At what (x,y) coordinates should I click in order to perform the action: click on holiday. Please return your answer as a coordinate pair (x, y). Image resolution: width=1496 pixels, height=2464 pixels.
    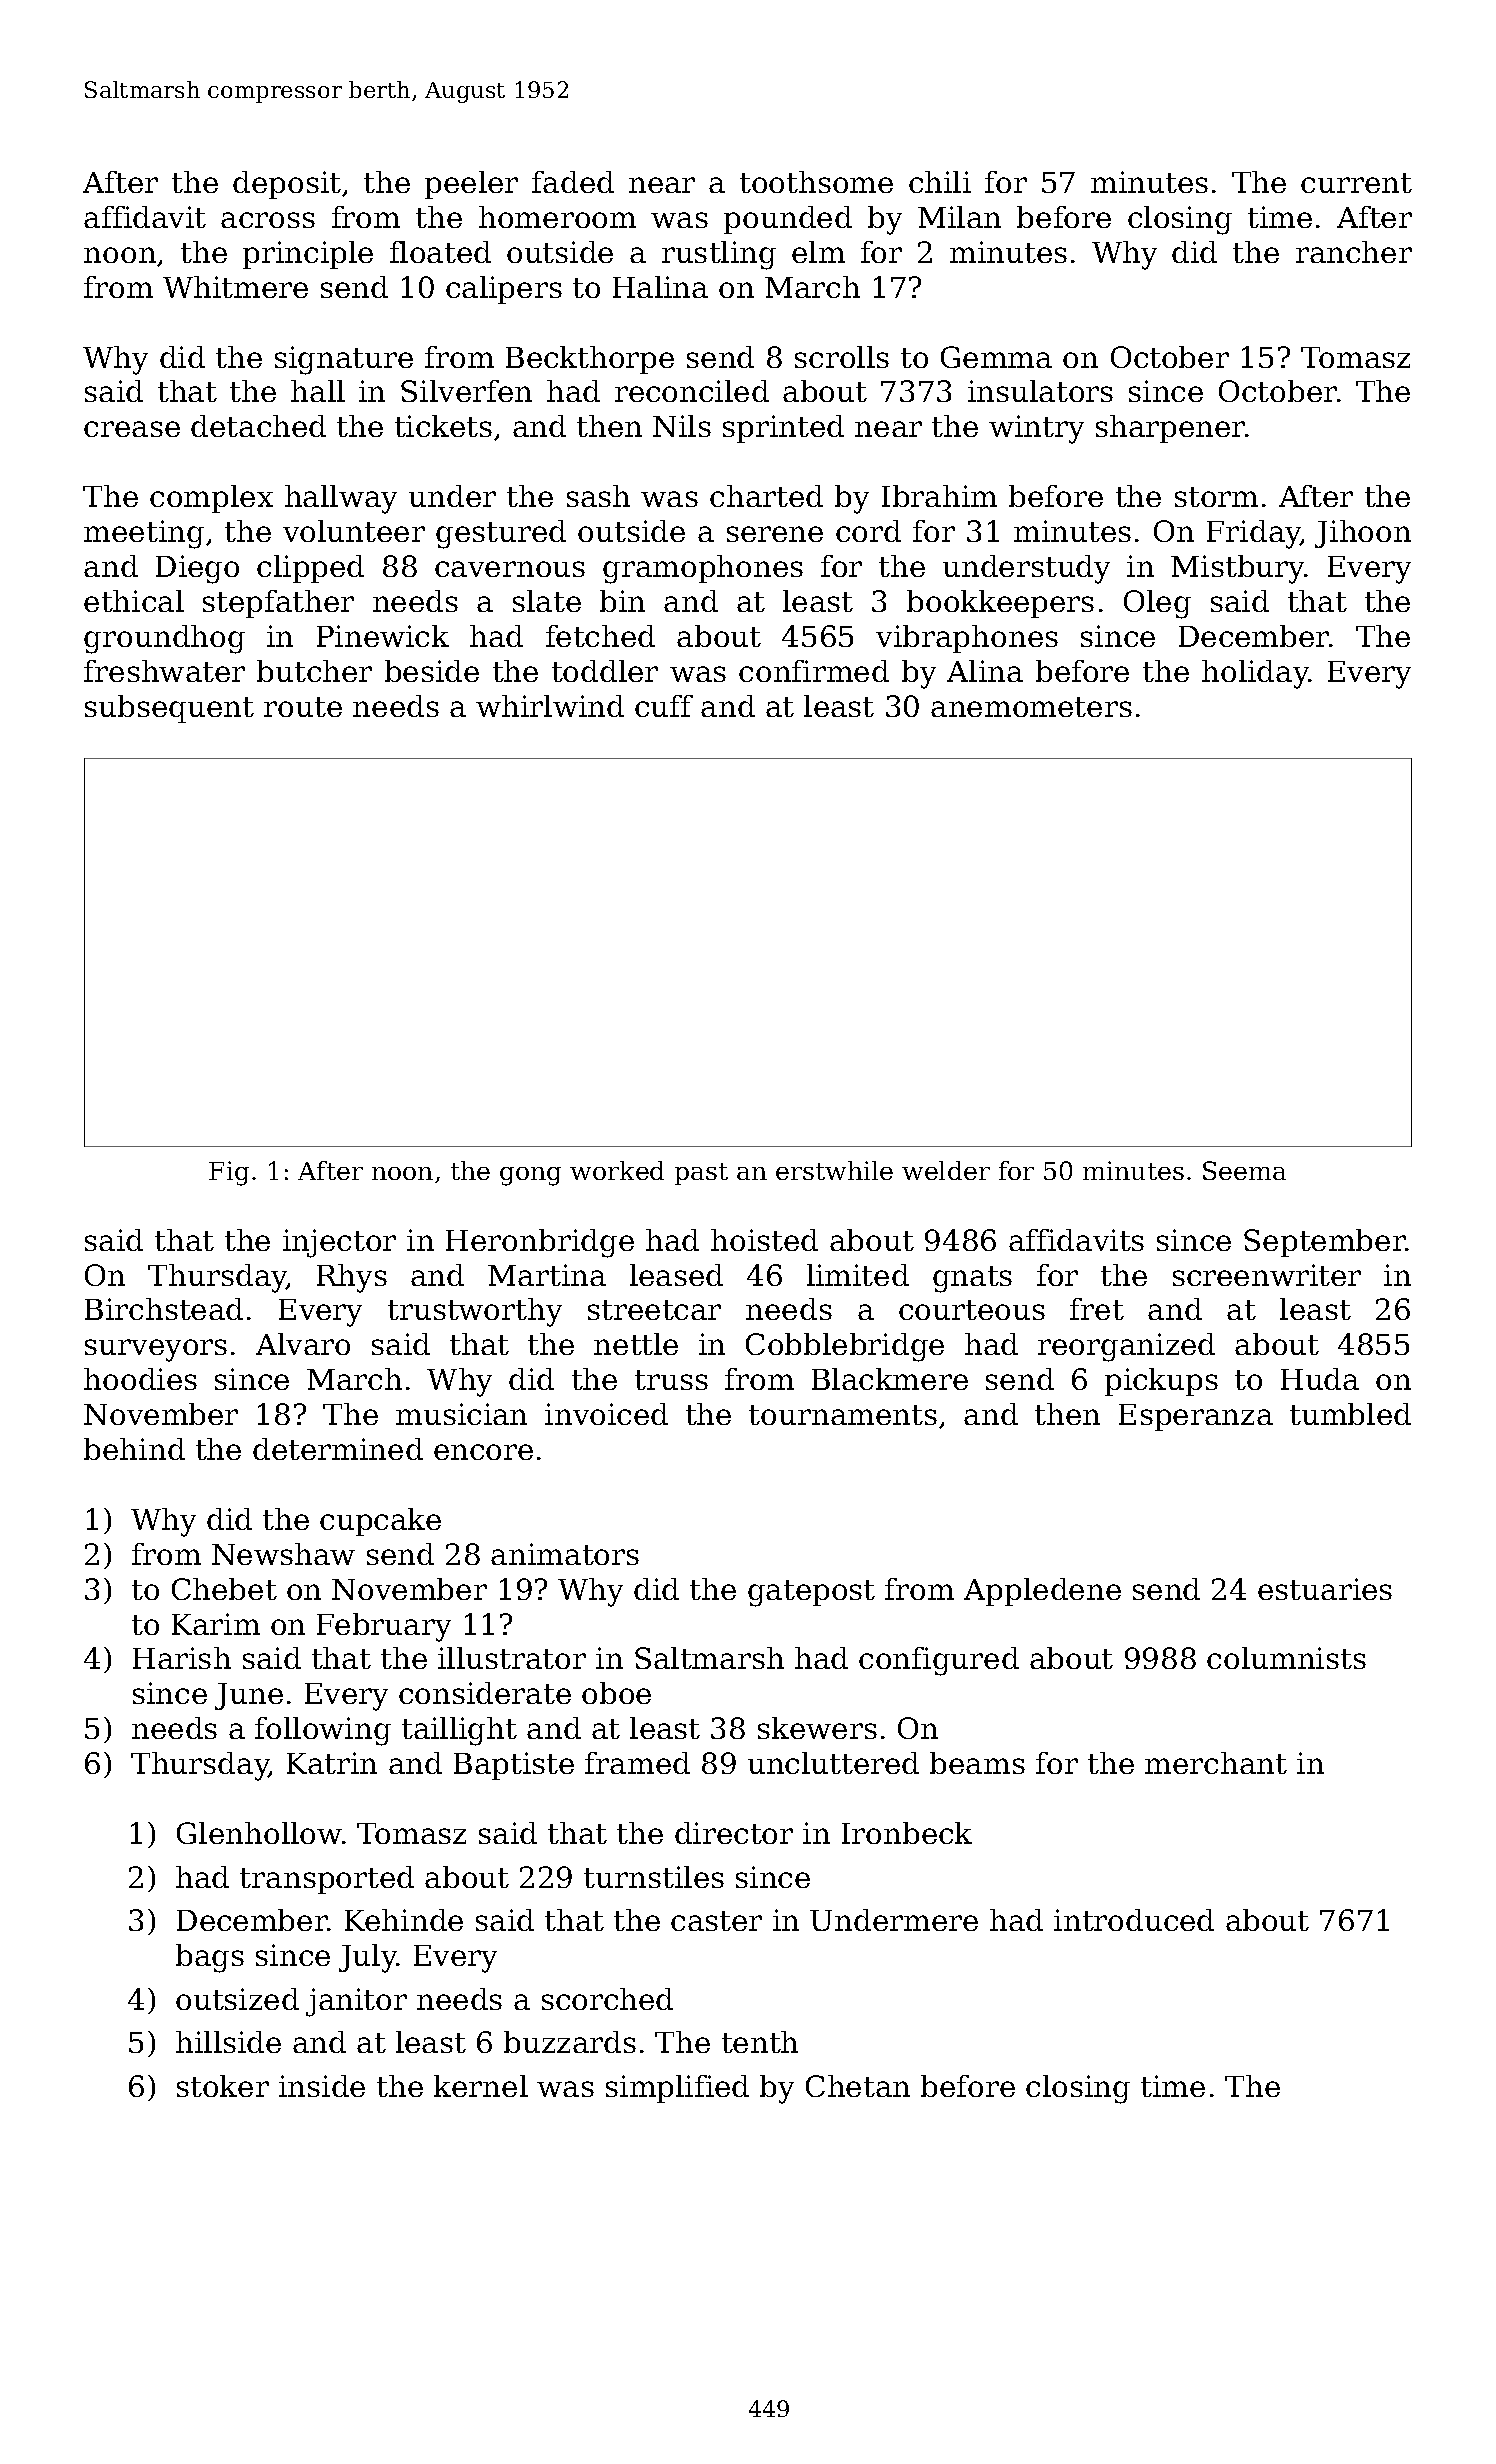
    Looking at the image, I should click on (1255, 674).
